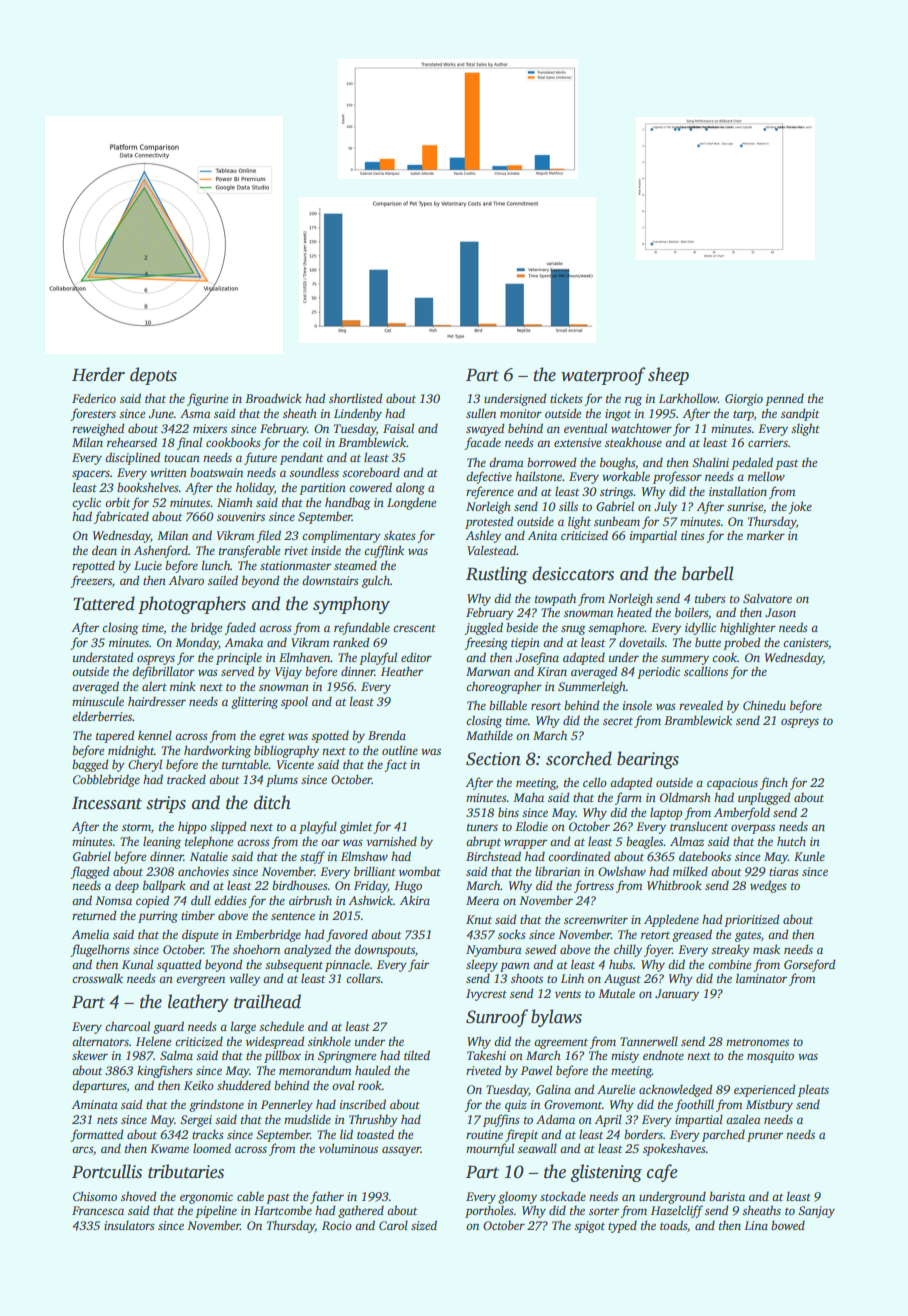 Image resolution: width=908 pixels, height=1316 pixels. What do you see at coordinates (742, 813) in the screenshot?
I see `Amberfold` at bounding box center [742, 813].
